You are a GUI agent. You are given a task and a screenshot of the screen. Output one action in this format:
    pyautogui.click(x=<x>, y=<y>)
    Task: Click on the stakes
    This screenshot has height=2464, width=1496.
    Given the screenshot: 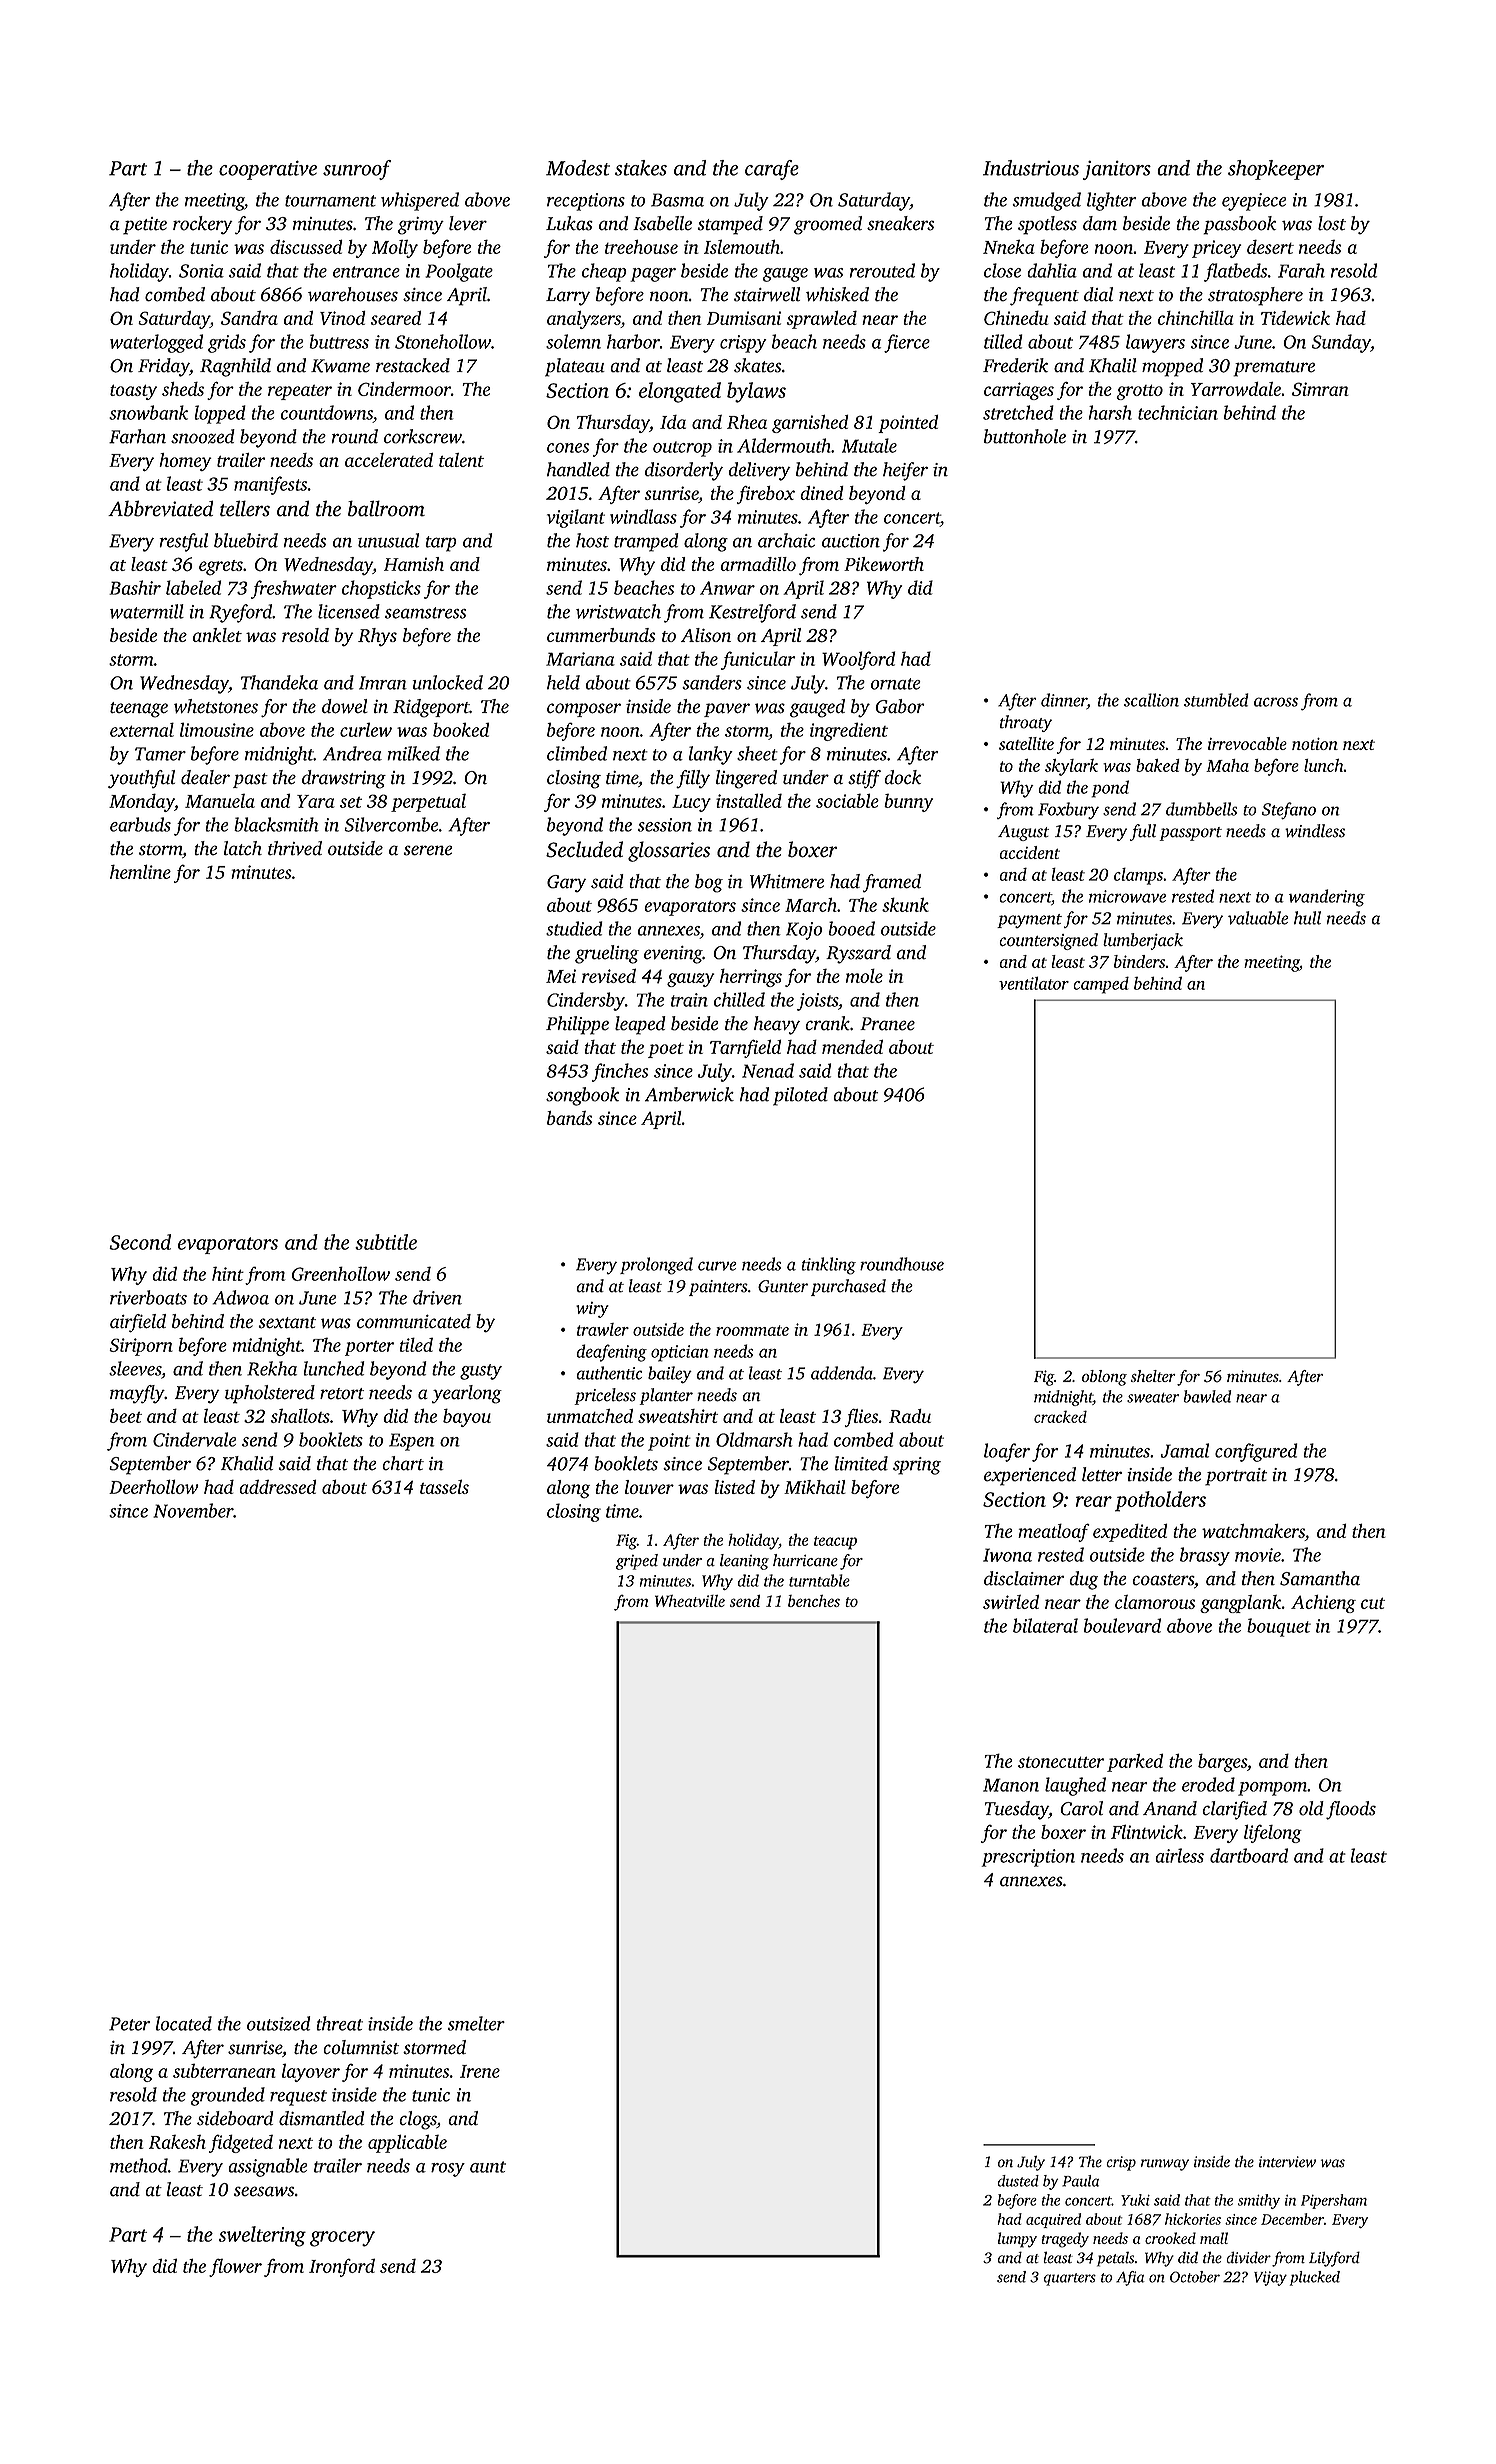 What is the action you would take?
    pyautogui.click(x=641, y=168)
